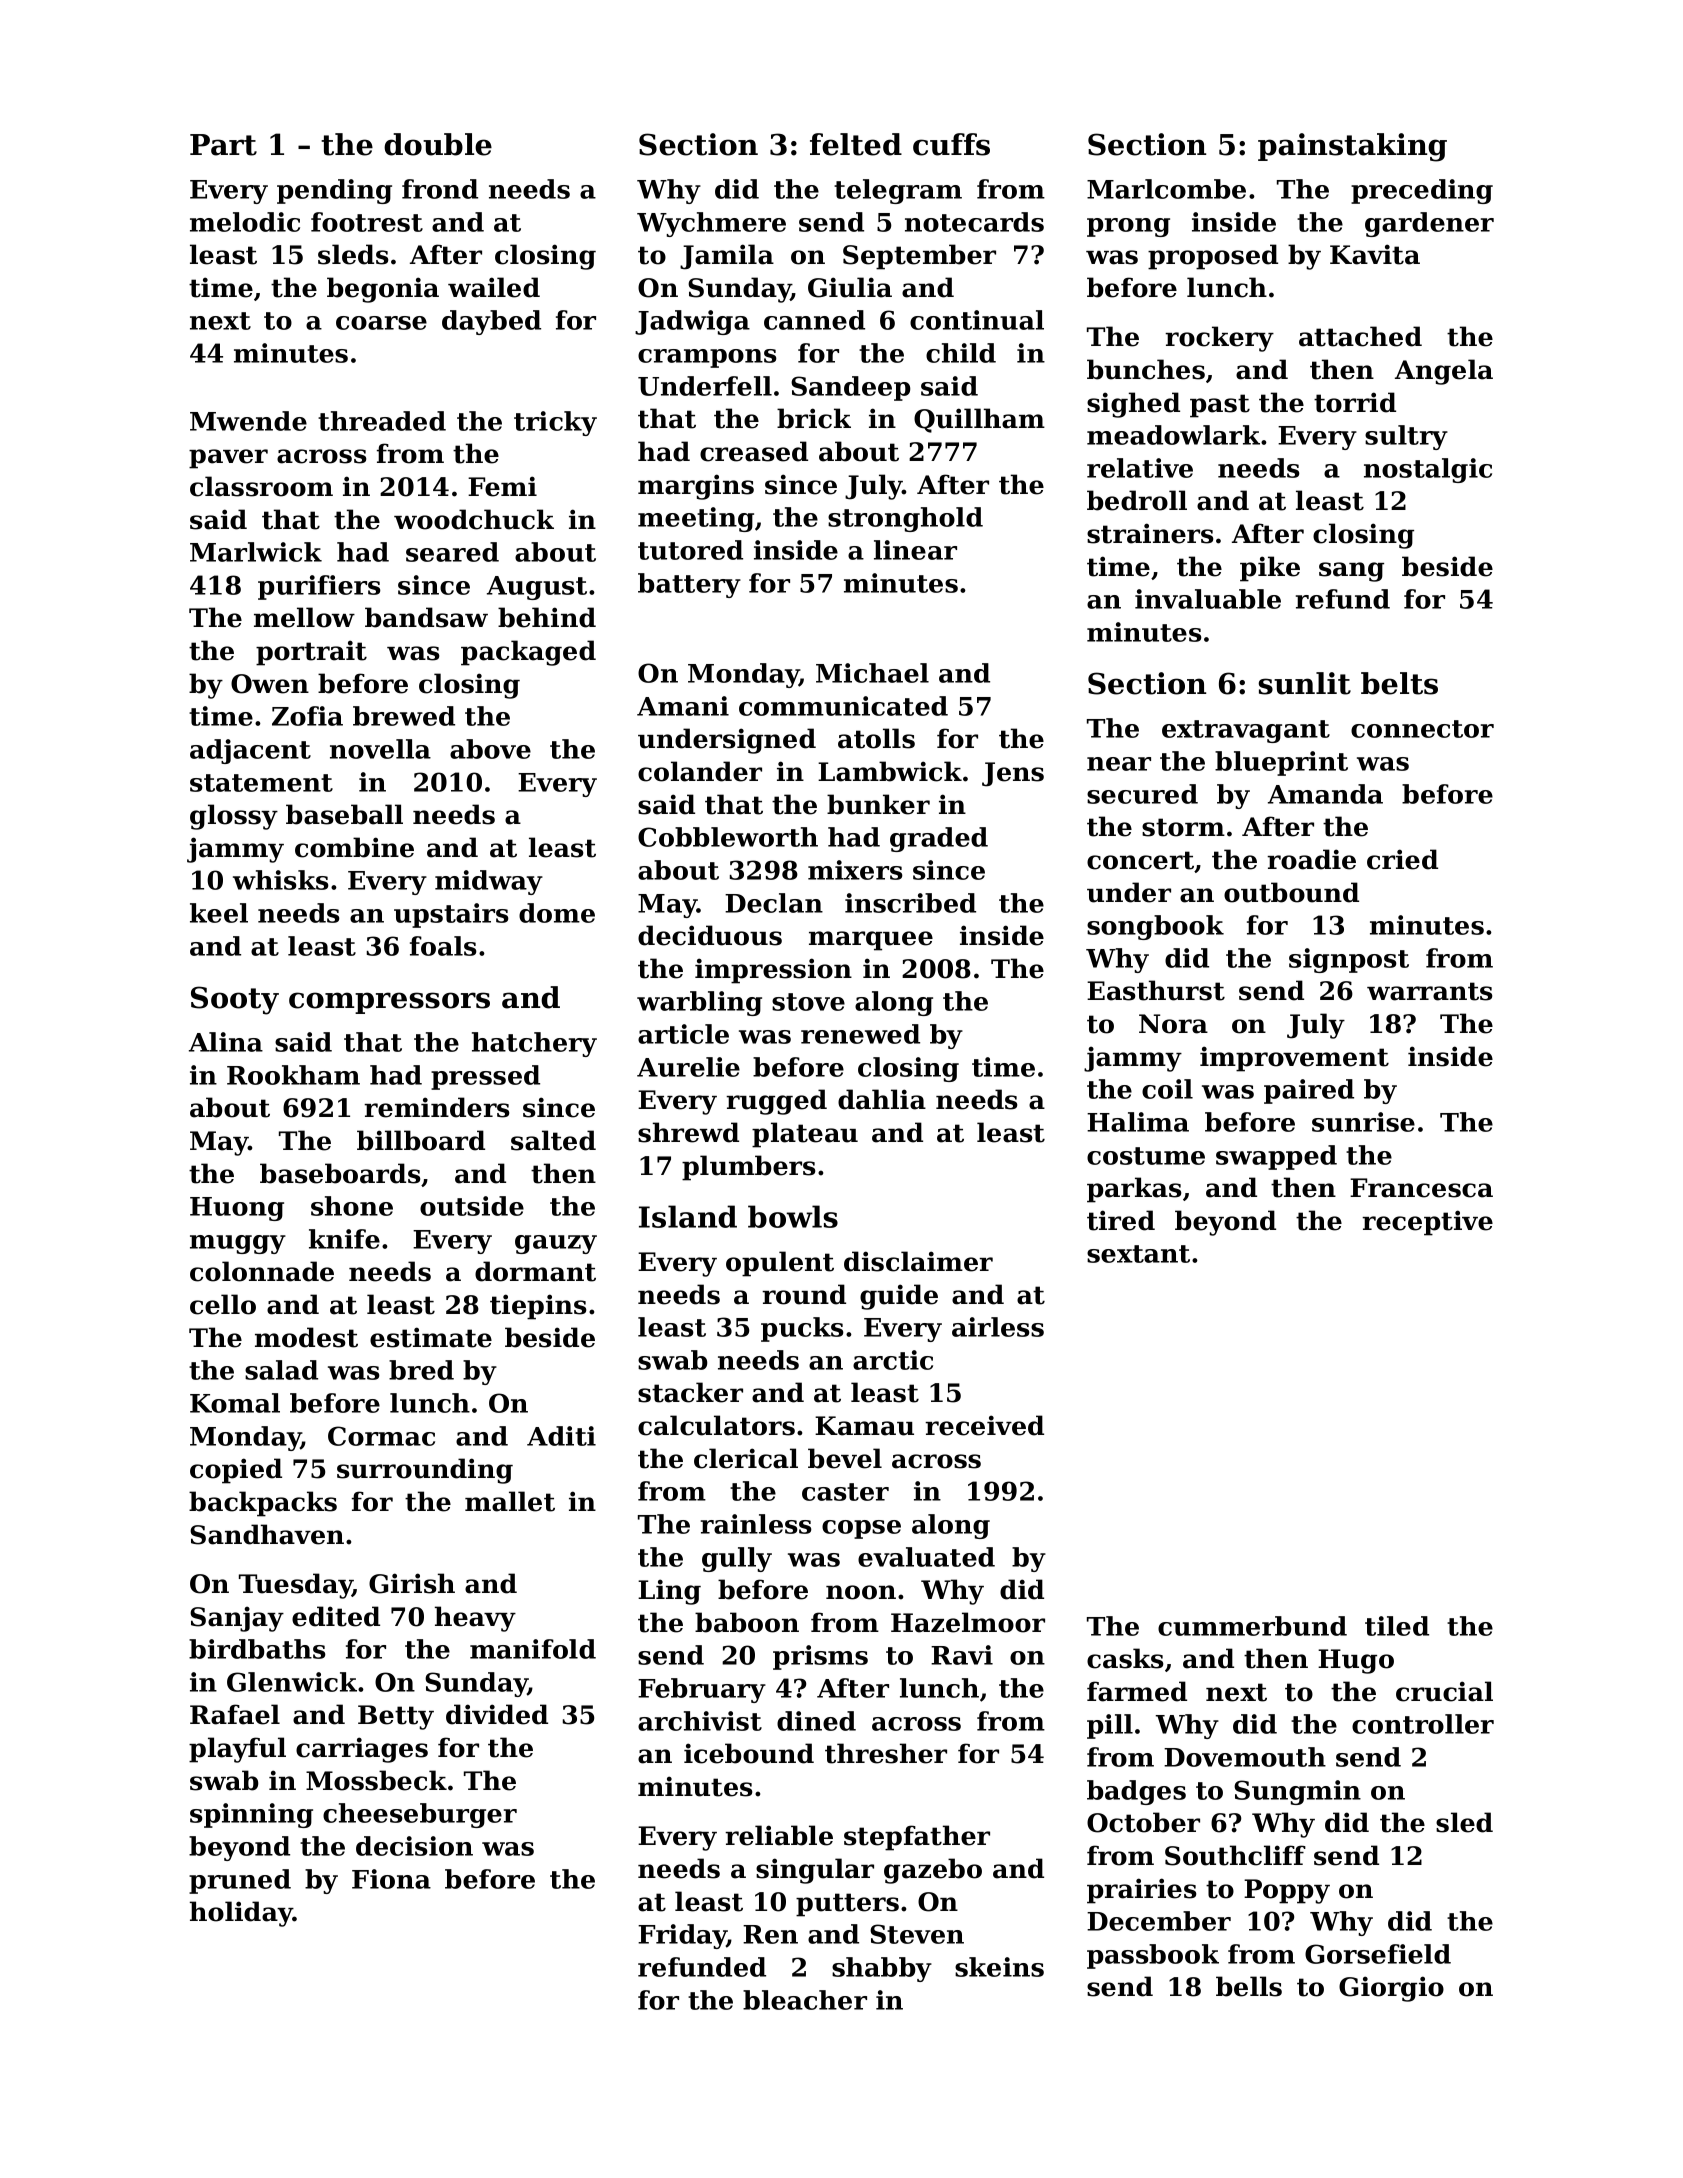 This page has width=1683, height=2178. What do you see at coordinates (847, 1905) in the page?
I see `putters` at bounding box center [847, 1905].
